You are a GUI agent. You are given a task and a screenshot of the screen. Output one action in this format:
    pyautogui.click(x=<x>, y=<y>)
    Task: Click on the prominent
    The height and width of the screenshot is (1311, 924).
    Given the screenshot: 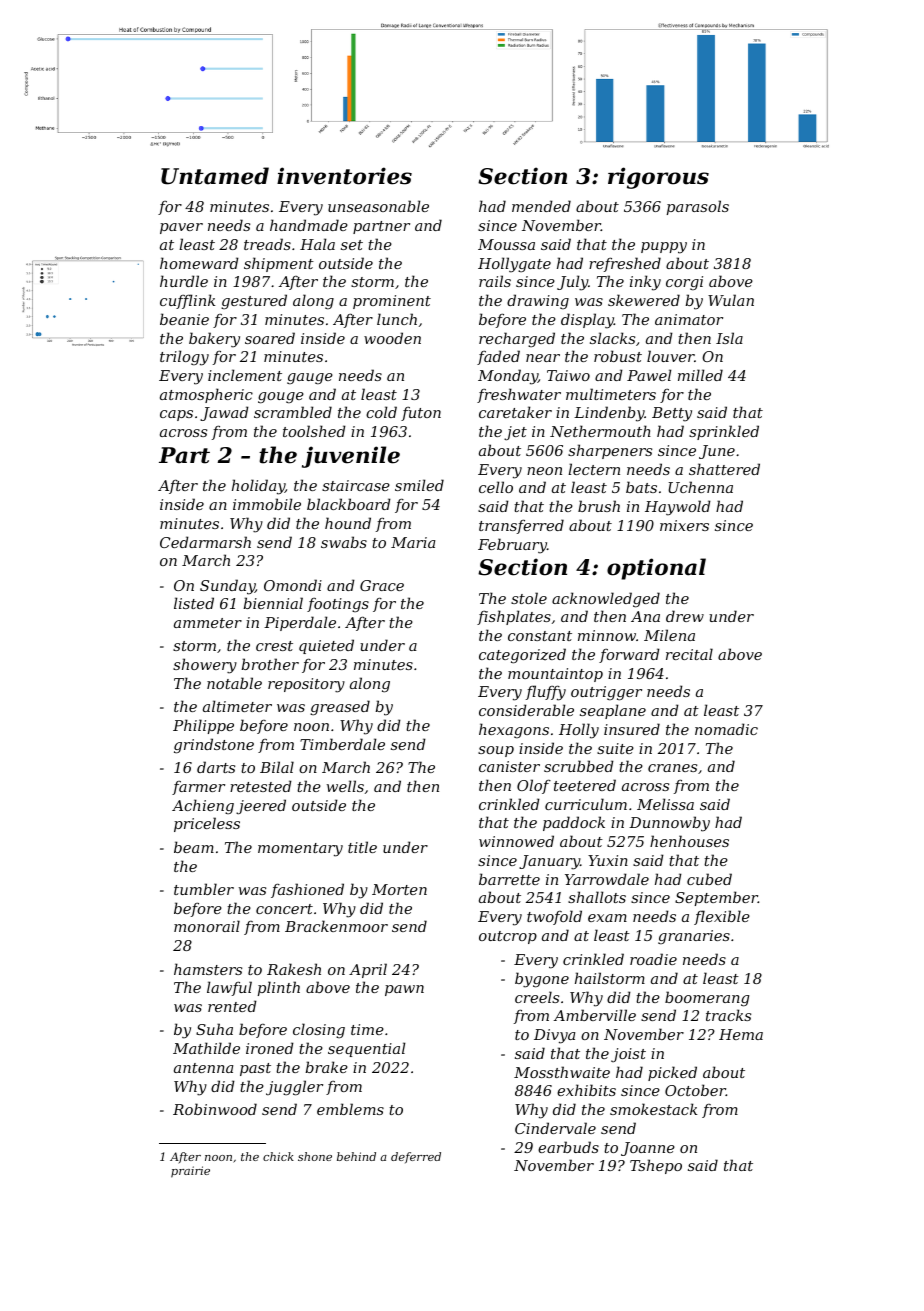 What is the action you would take?
    pyautogui.click(x=392, y=302)
